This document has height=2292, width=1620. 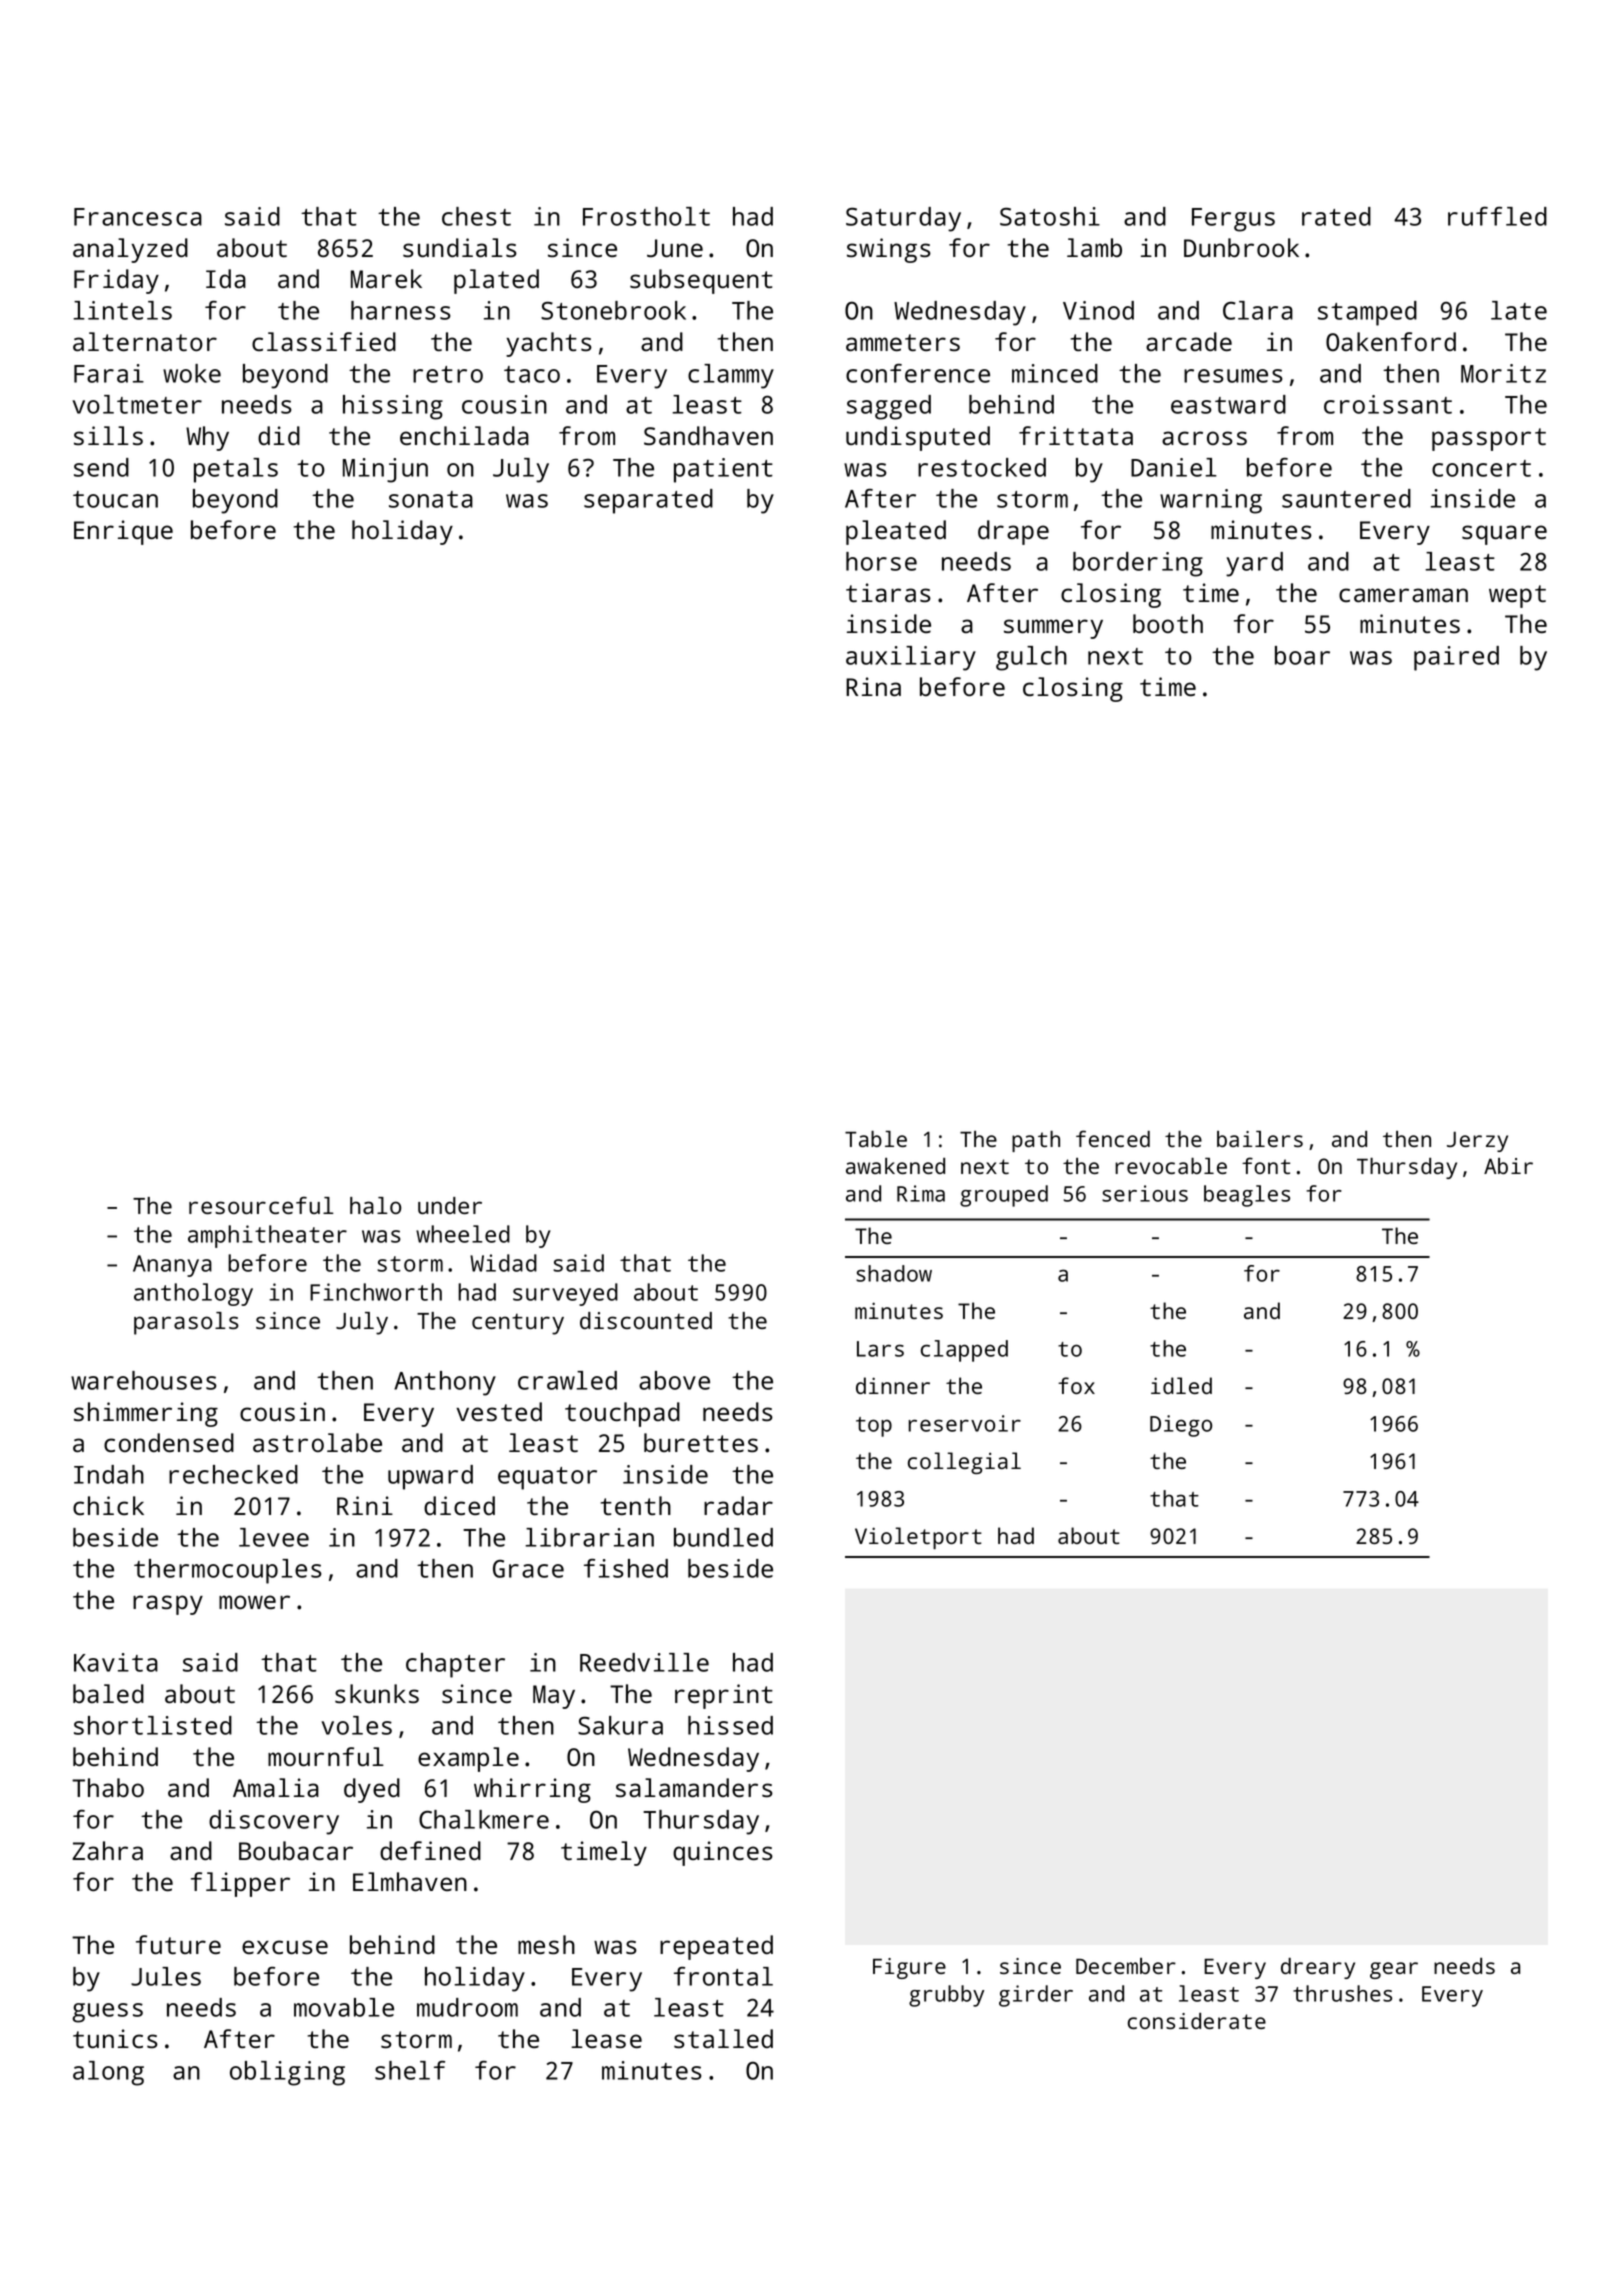 I want to click on undisputed, so click(x=918, y=438).
